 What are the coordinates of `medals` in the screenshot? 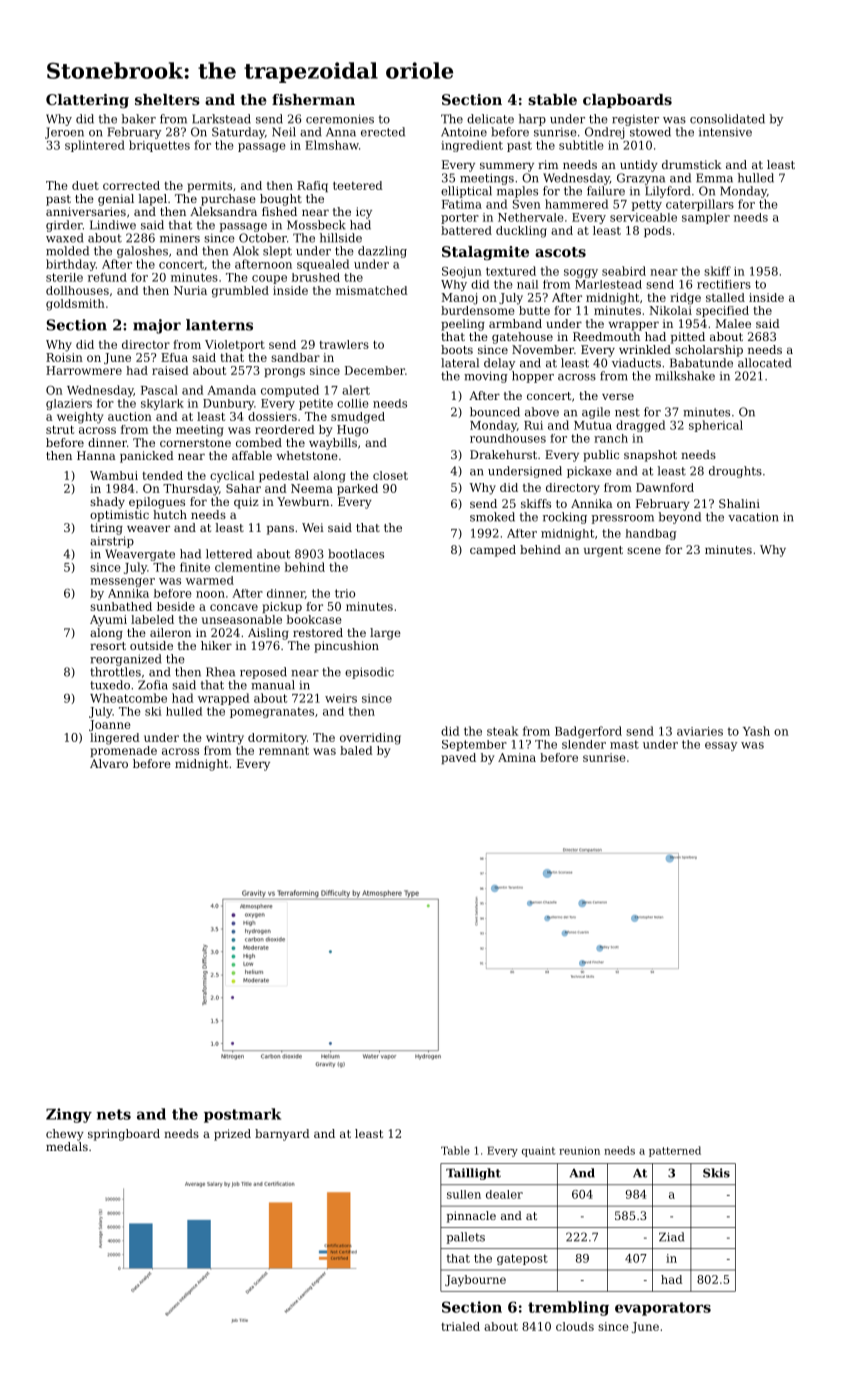 It's located at (67, 1146).
